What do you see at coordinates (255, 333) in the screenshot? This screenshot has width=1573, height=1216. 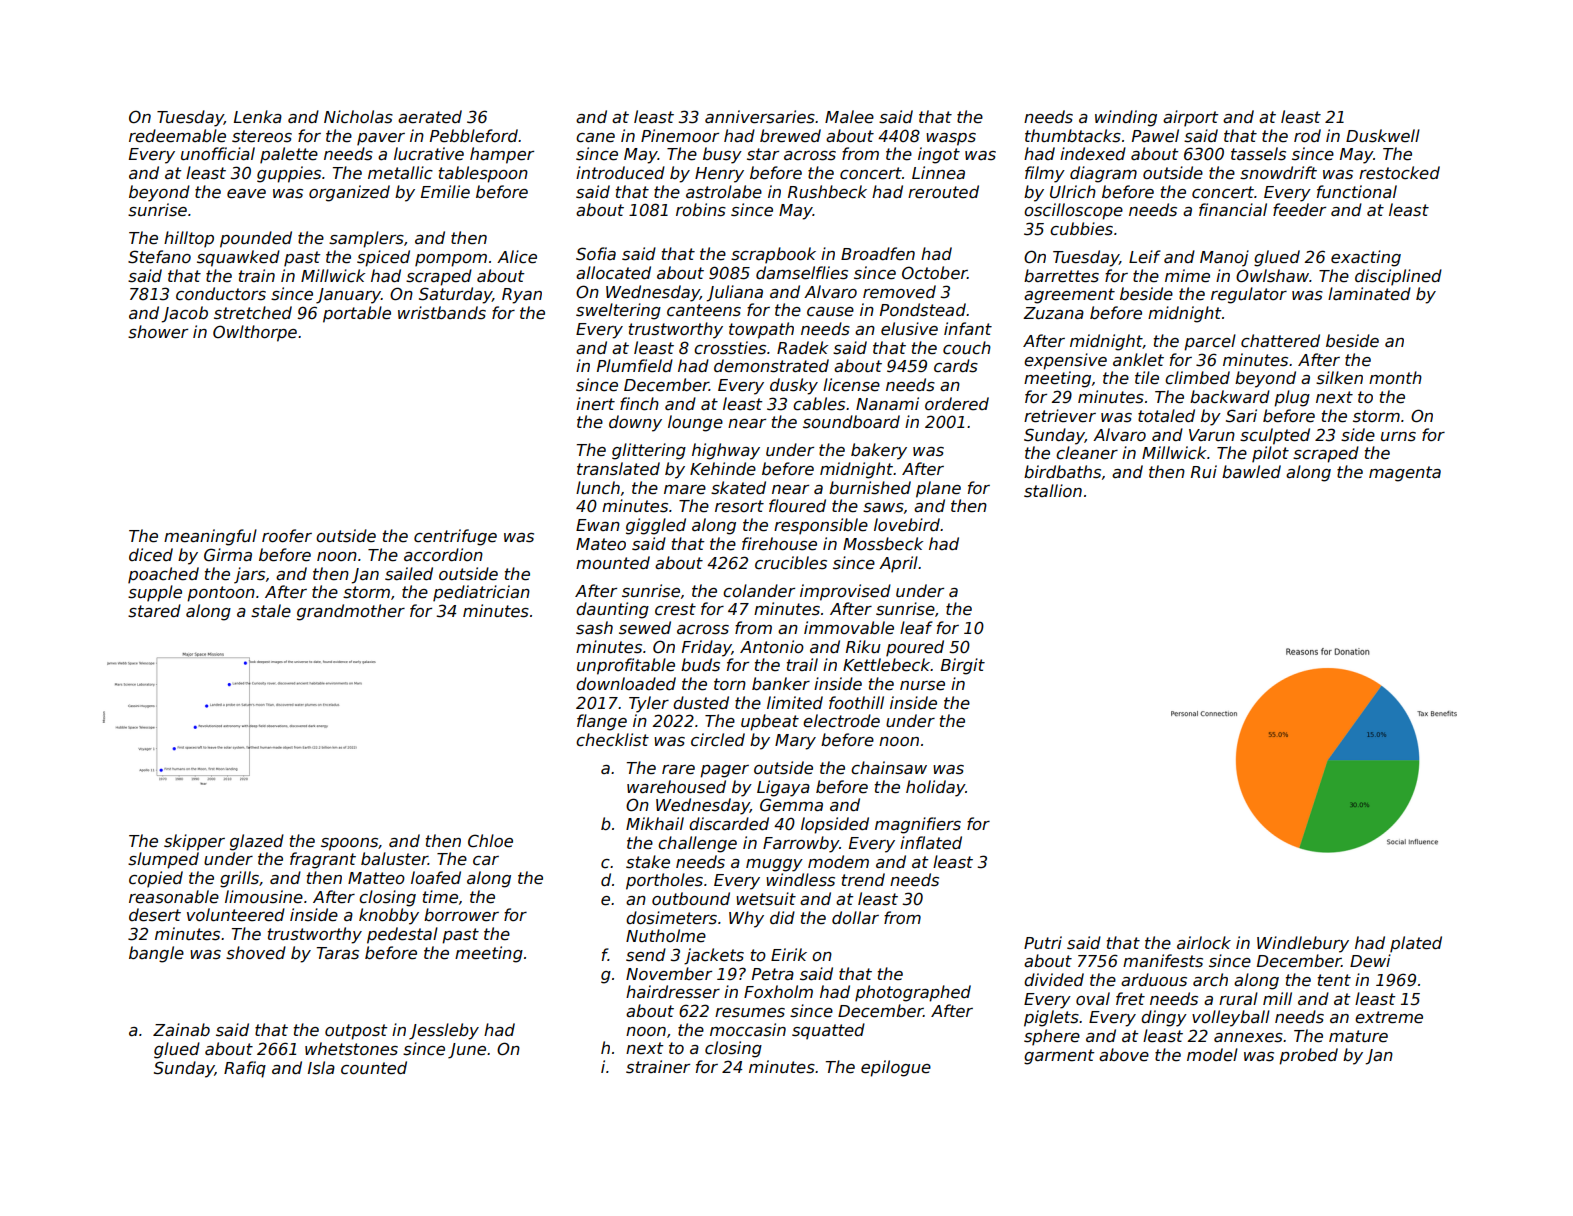 I see `Owlthorpe` at bounding box center [255, 333].
